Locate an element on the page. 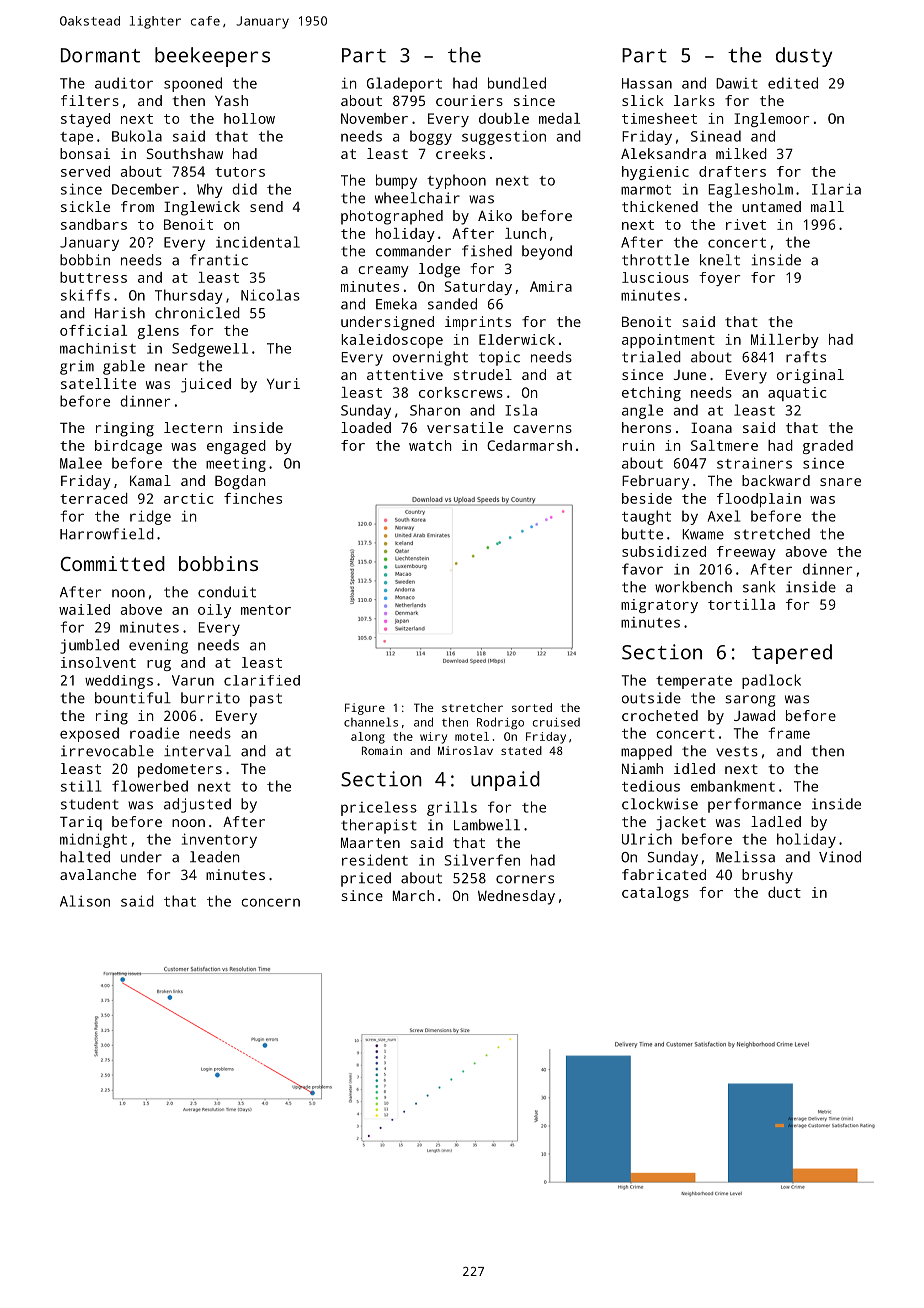 The width and height of the document is (924, 1308). sank is located at coordinates (759, 587).
